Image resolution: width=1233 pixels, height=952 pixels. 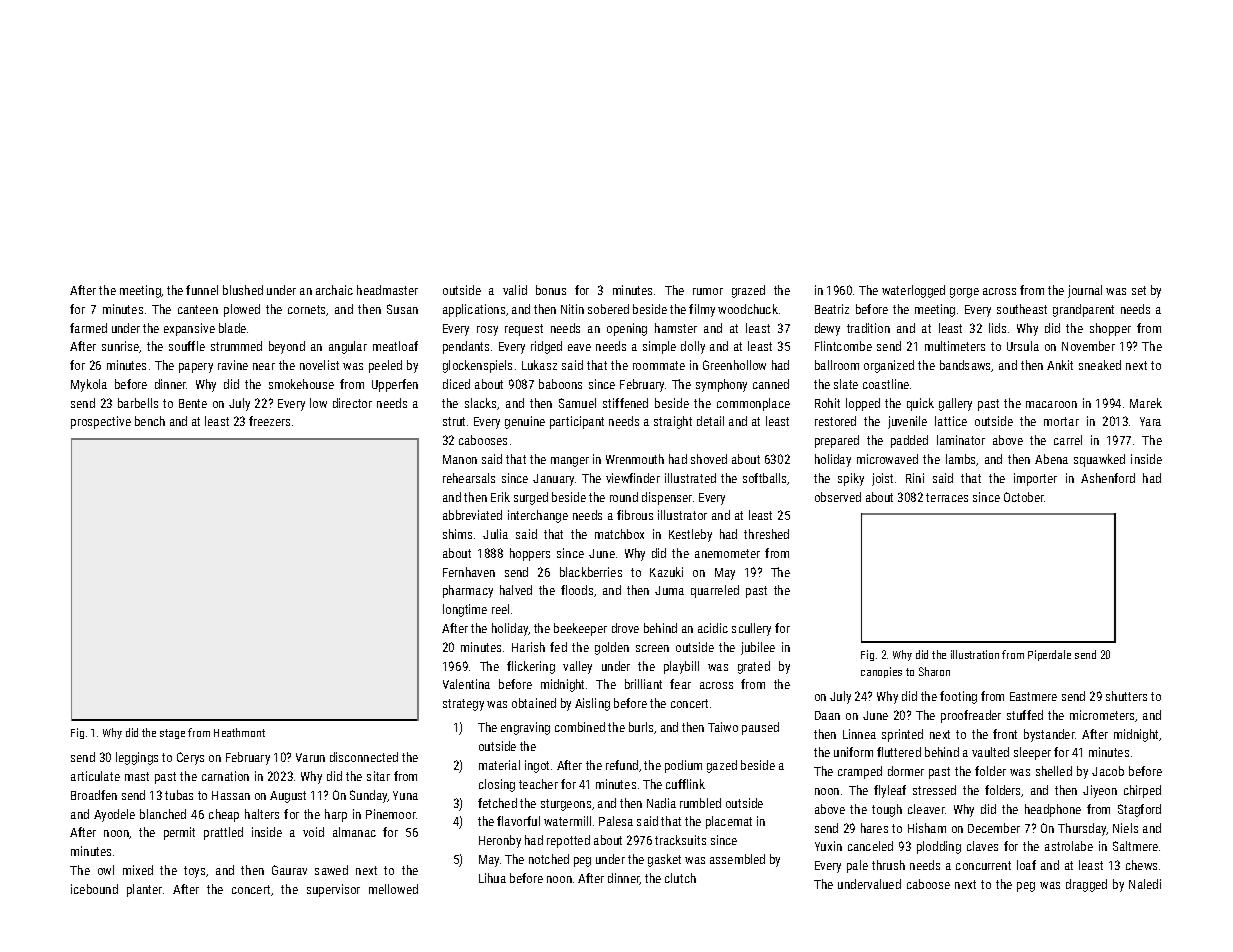 I want to click on shims, so click(x=457, y=534).
